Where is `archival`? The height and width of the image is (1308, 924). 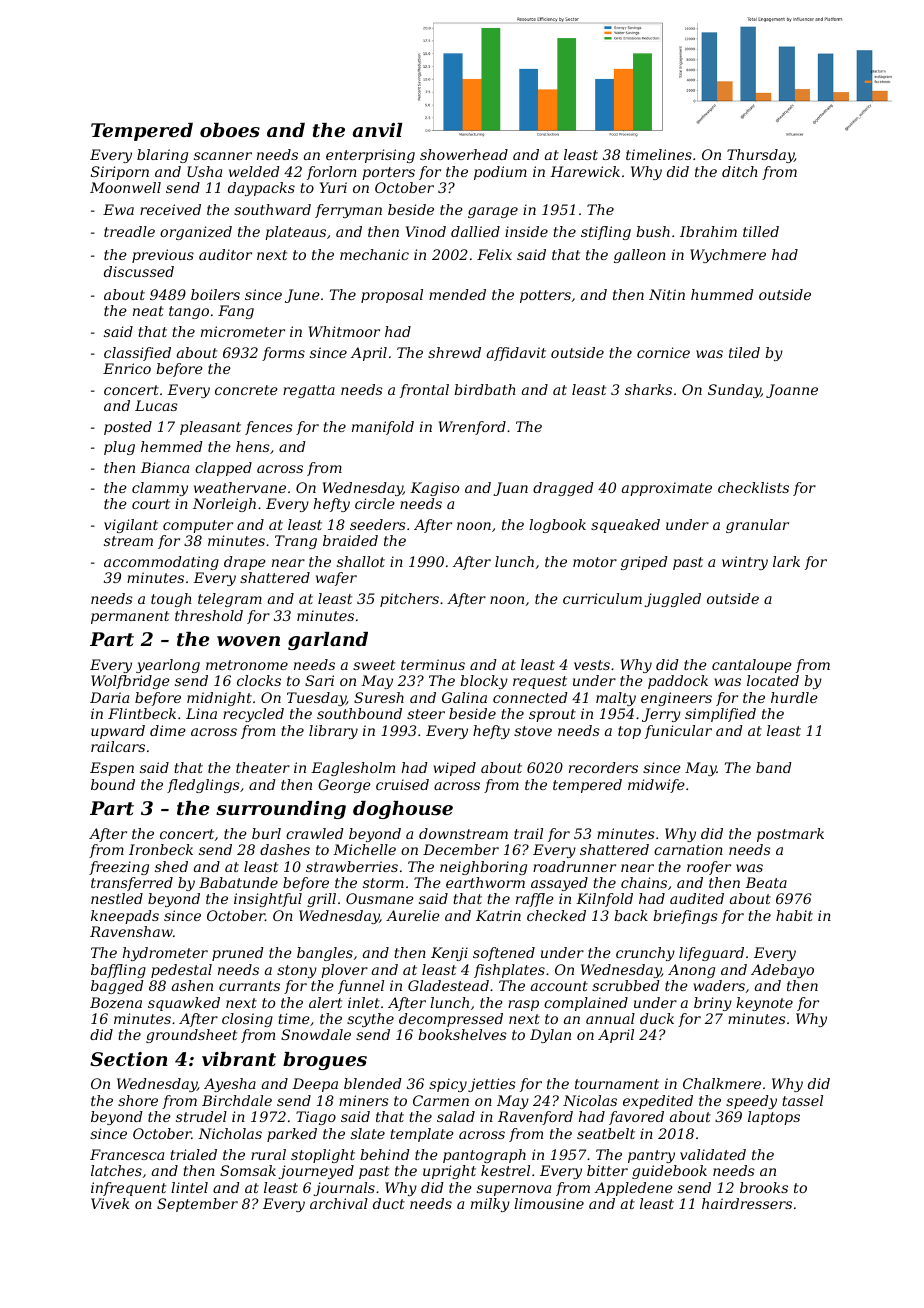 archival is located at coordinates (339, 1203).
